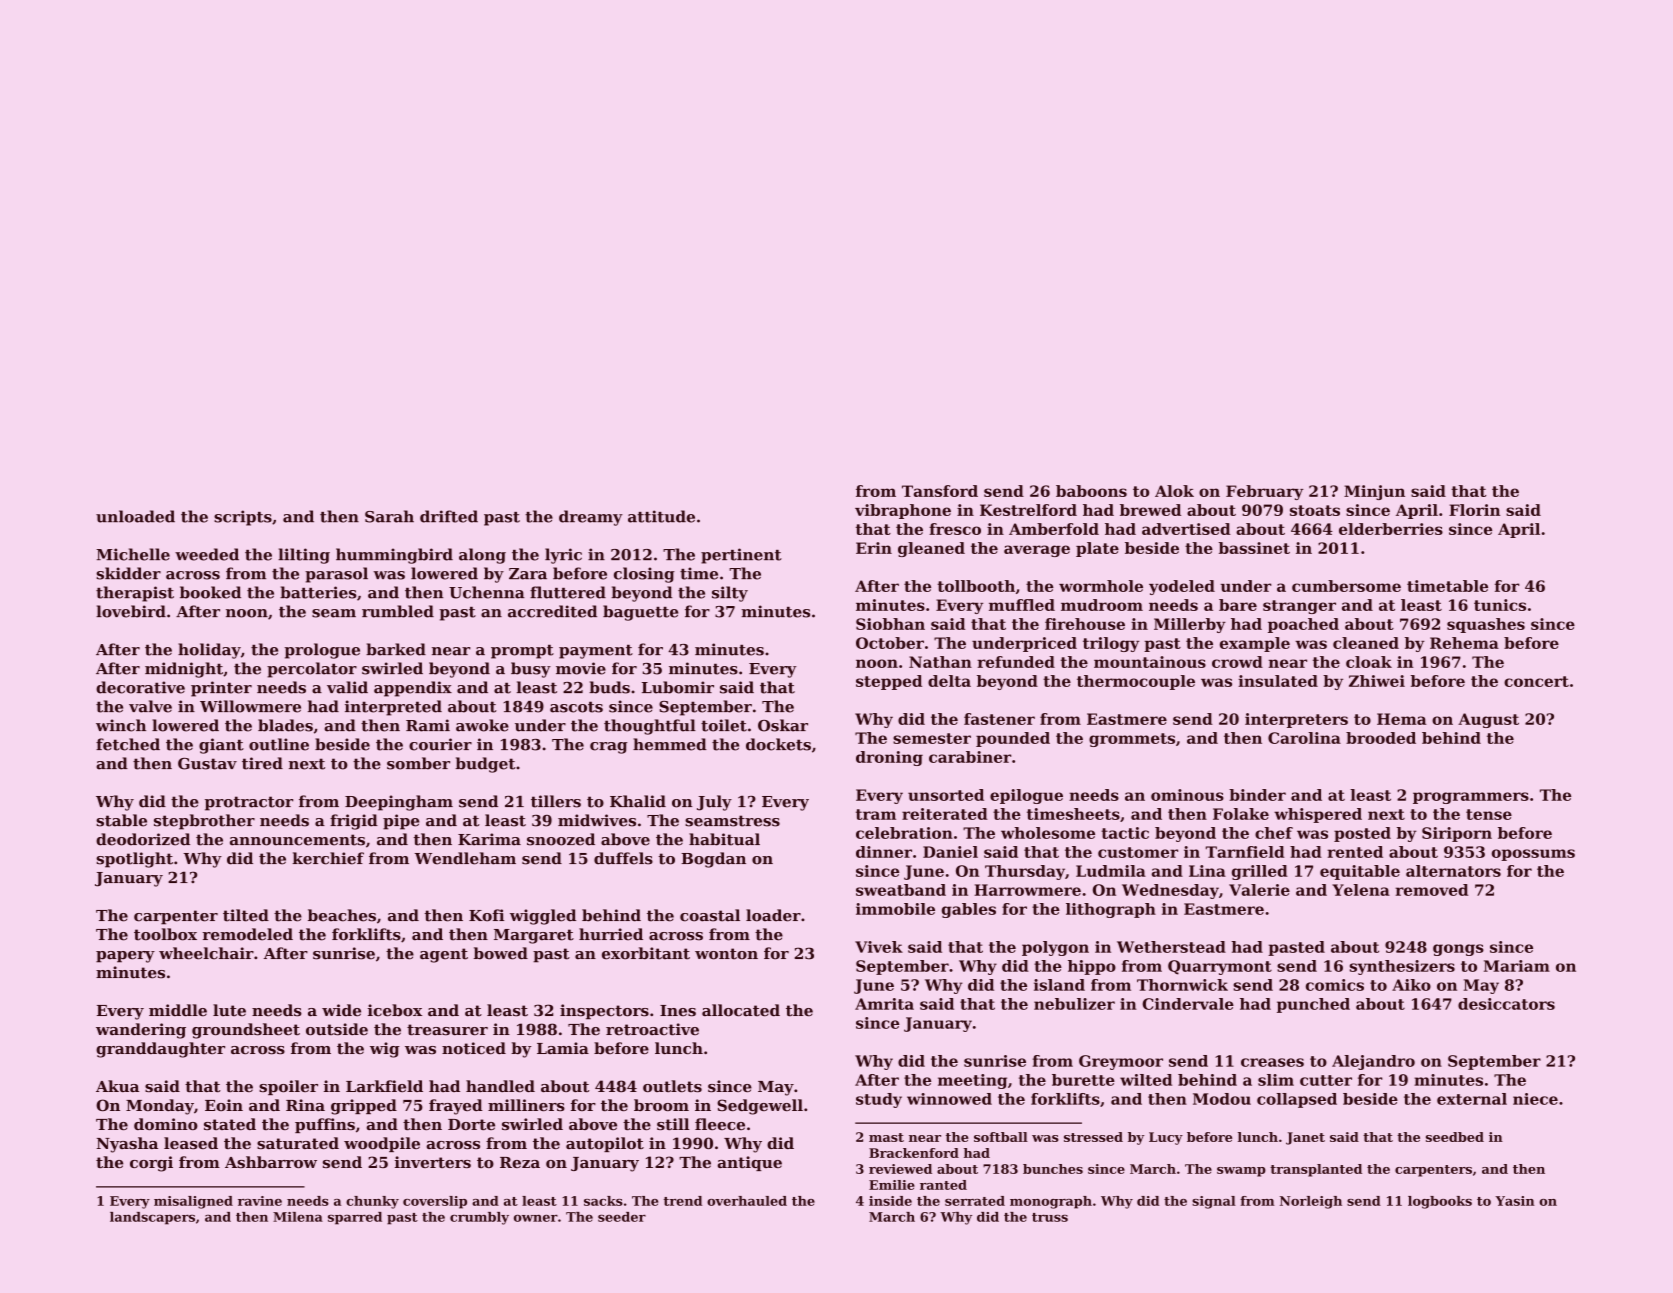 This screenshot has height=1293, width=1673. I want to click on Tansford, so click(940, 491).
